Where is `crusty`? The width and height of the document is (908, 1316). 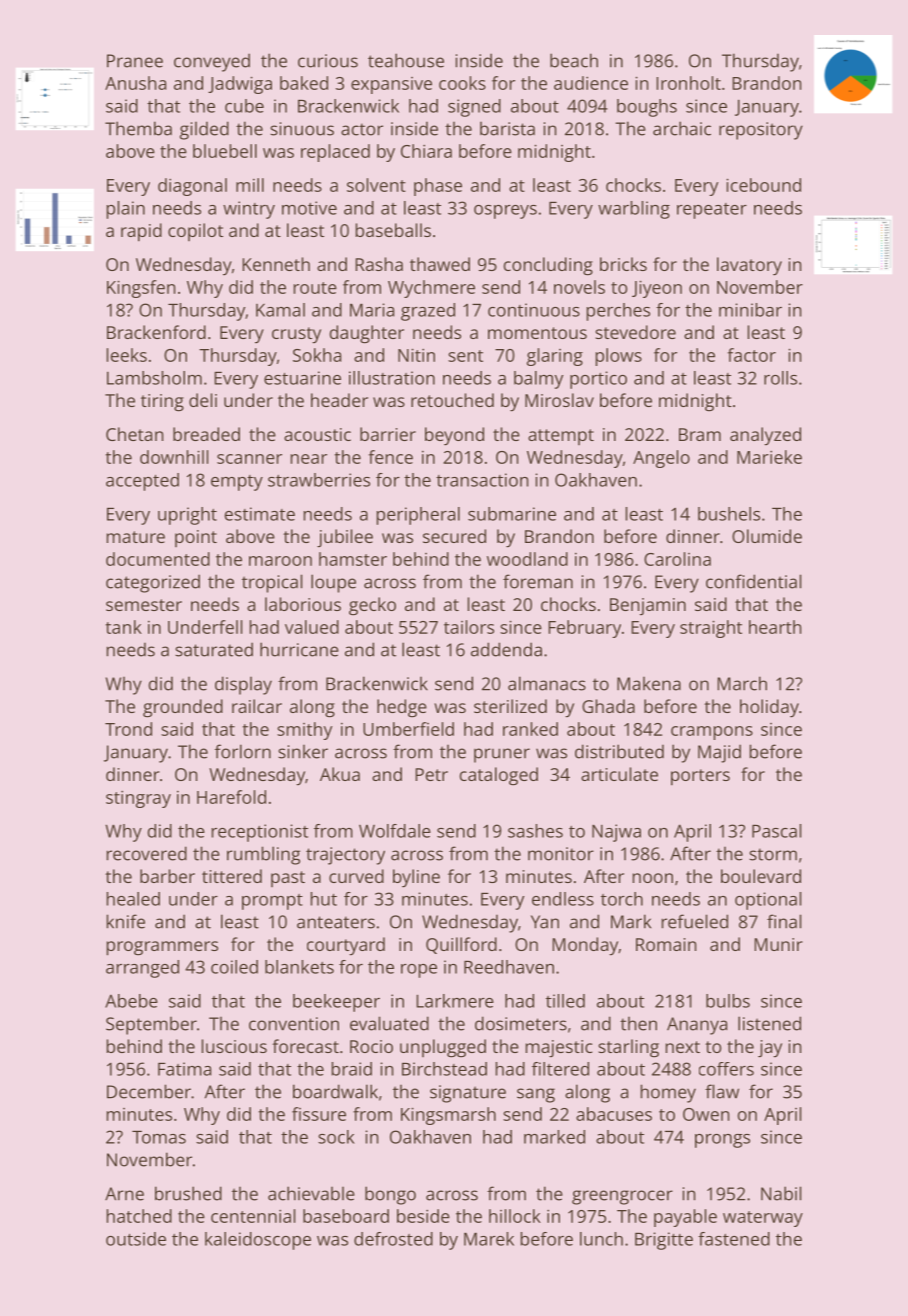
crusty is located at coordinates (296, 335).
